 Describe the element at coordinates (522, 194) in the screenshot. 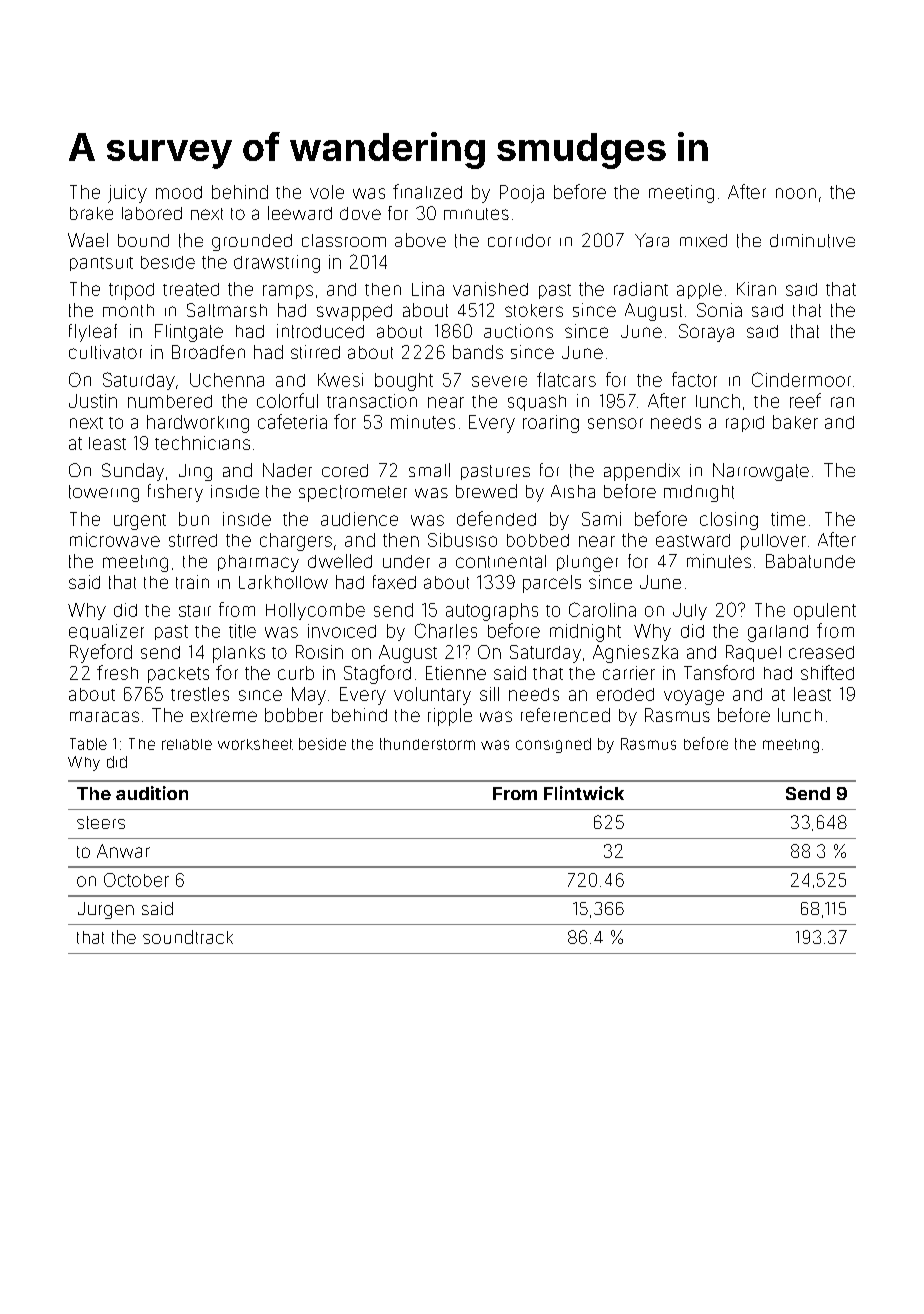

I see `Pooja` at that location.
